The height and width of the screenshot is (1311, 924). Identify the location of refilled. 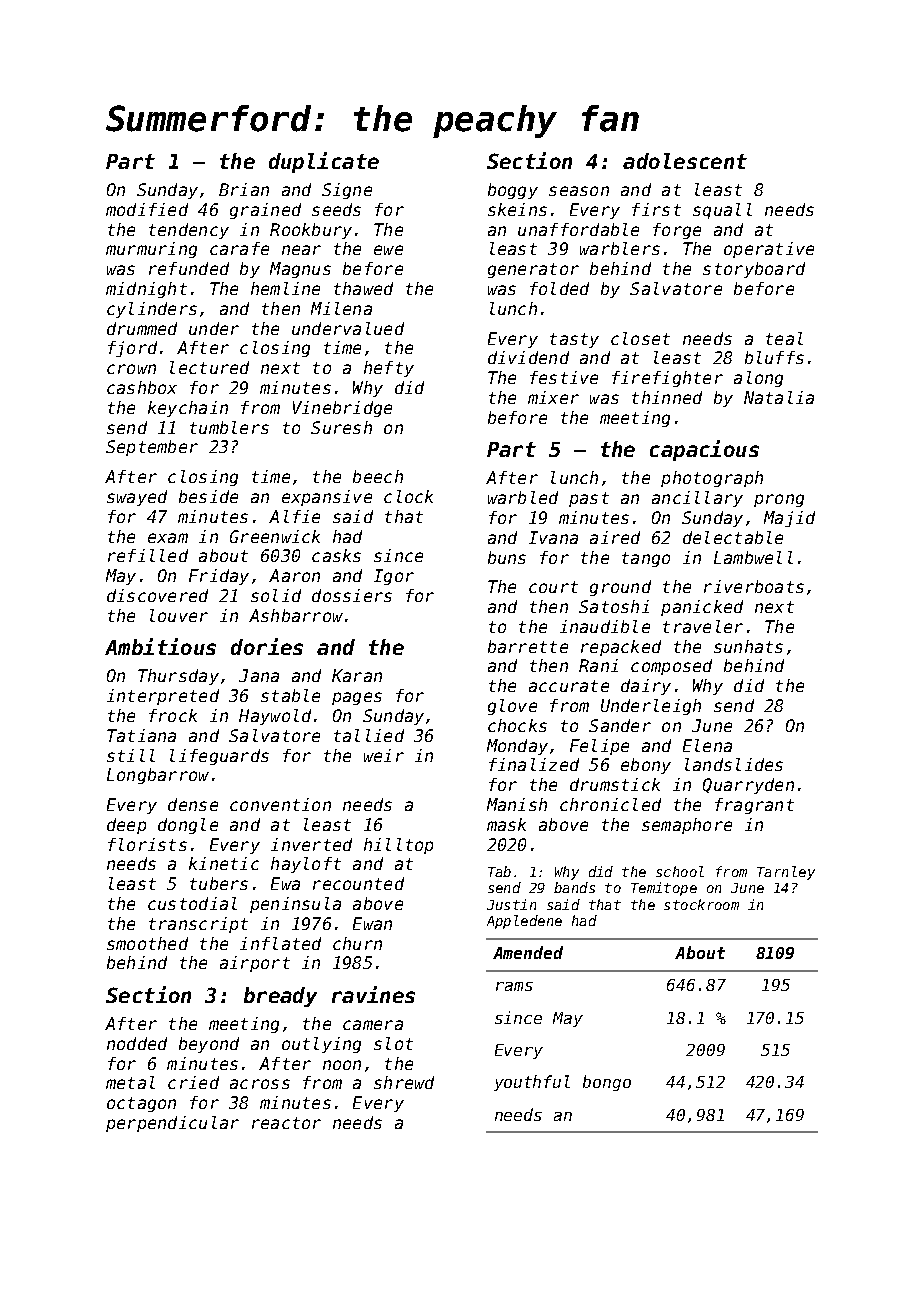
(148, 555).
